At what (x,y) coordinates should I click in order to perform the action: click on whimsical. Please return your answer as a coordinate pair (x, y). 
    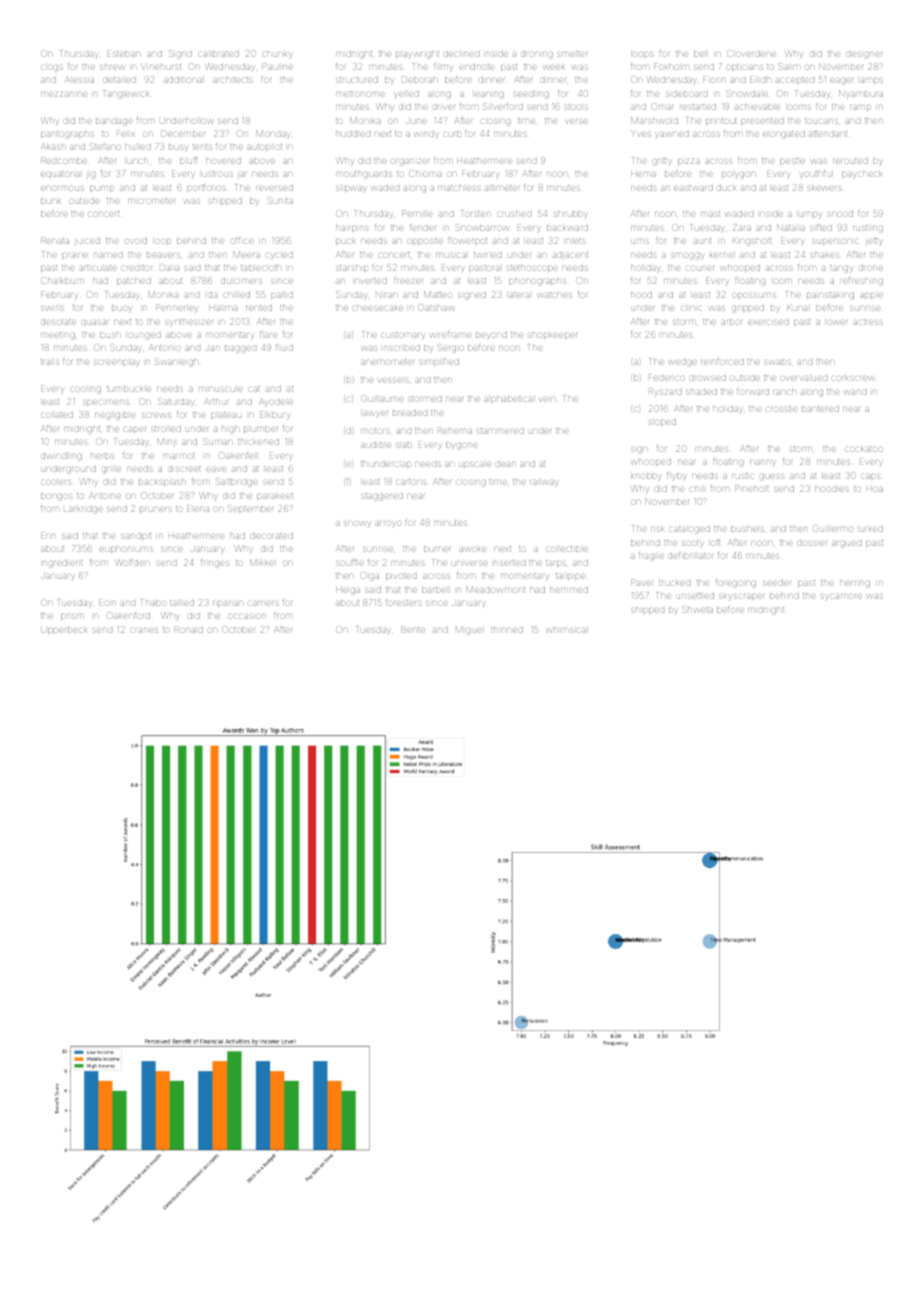
    Looking at the image, I should click on (566, 630).
